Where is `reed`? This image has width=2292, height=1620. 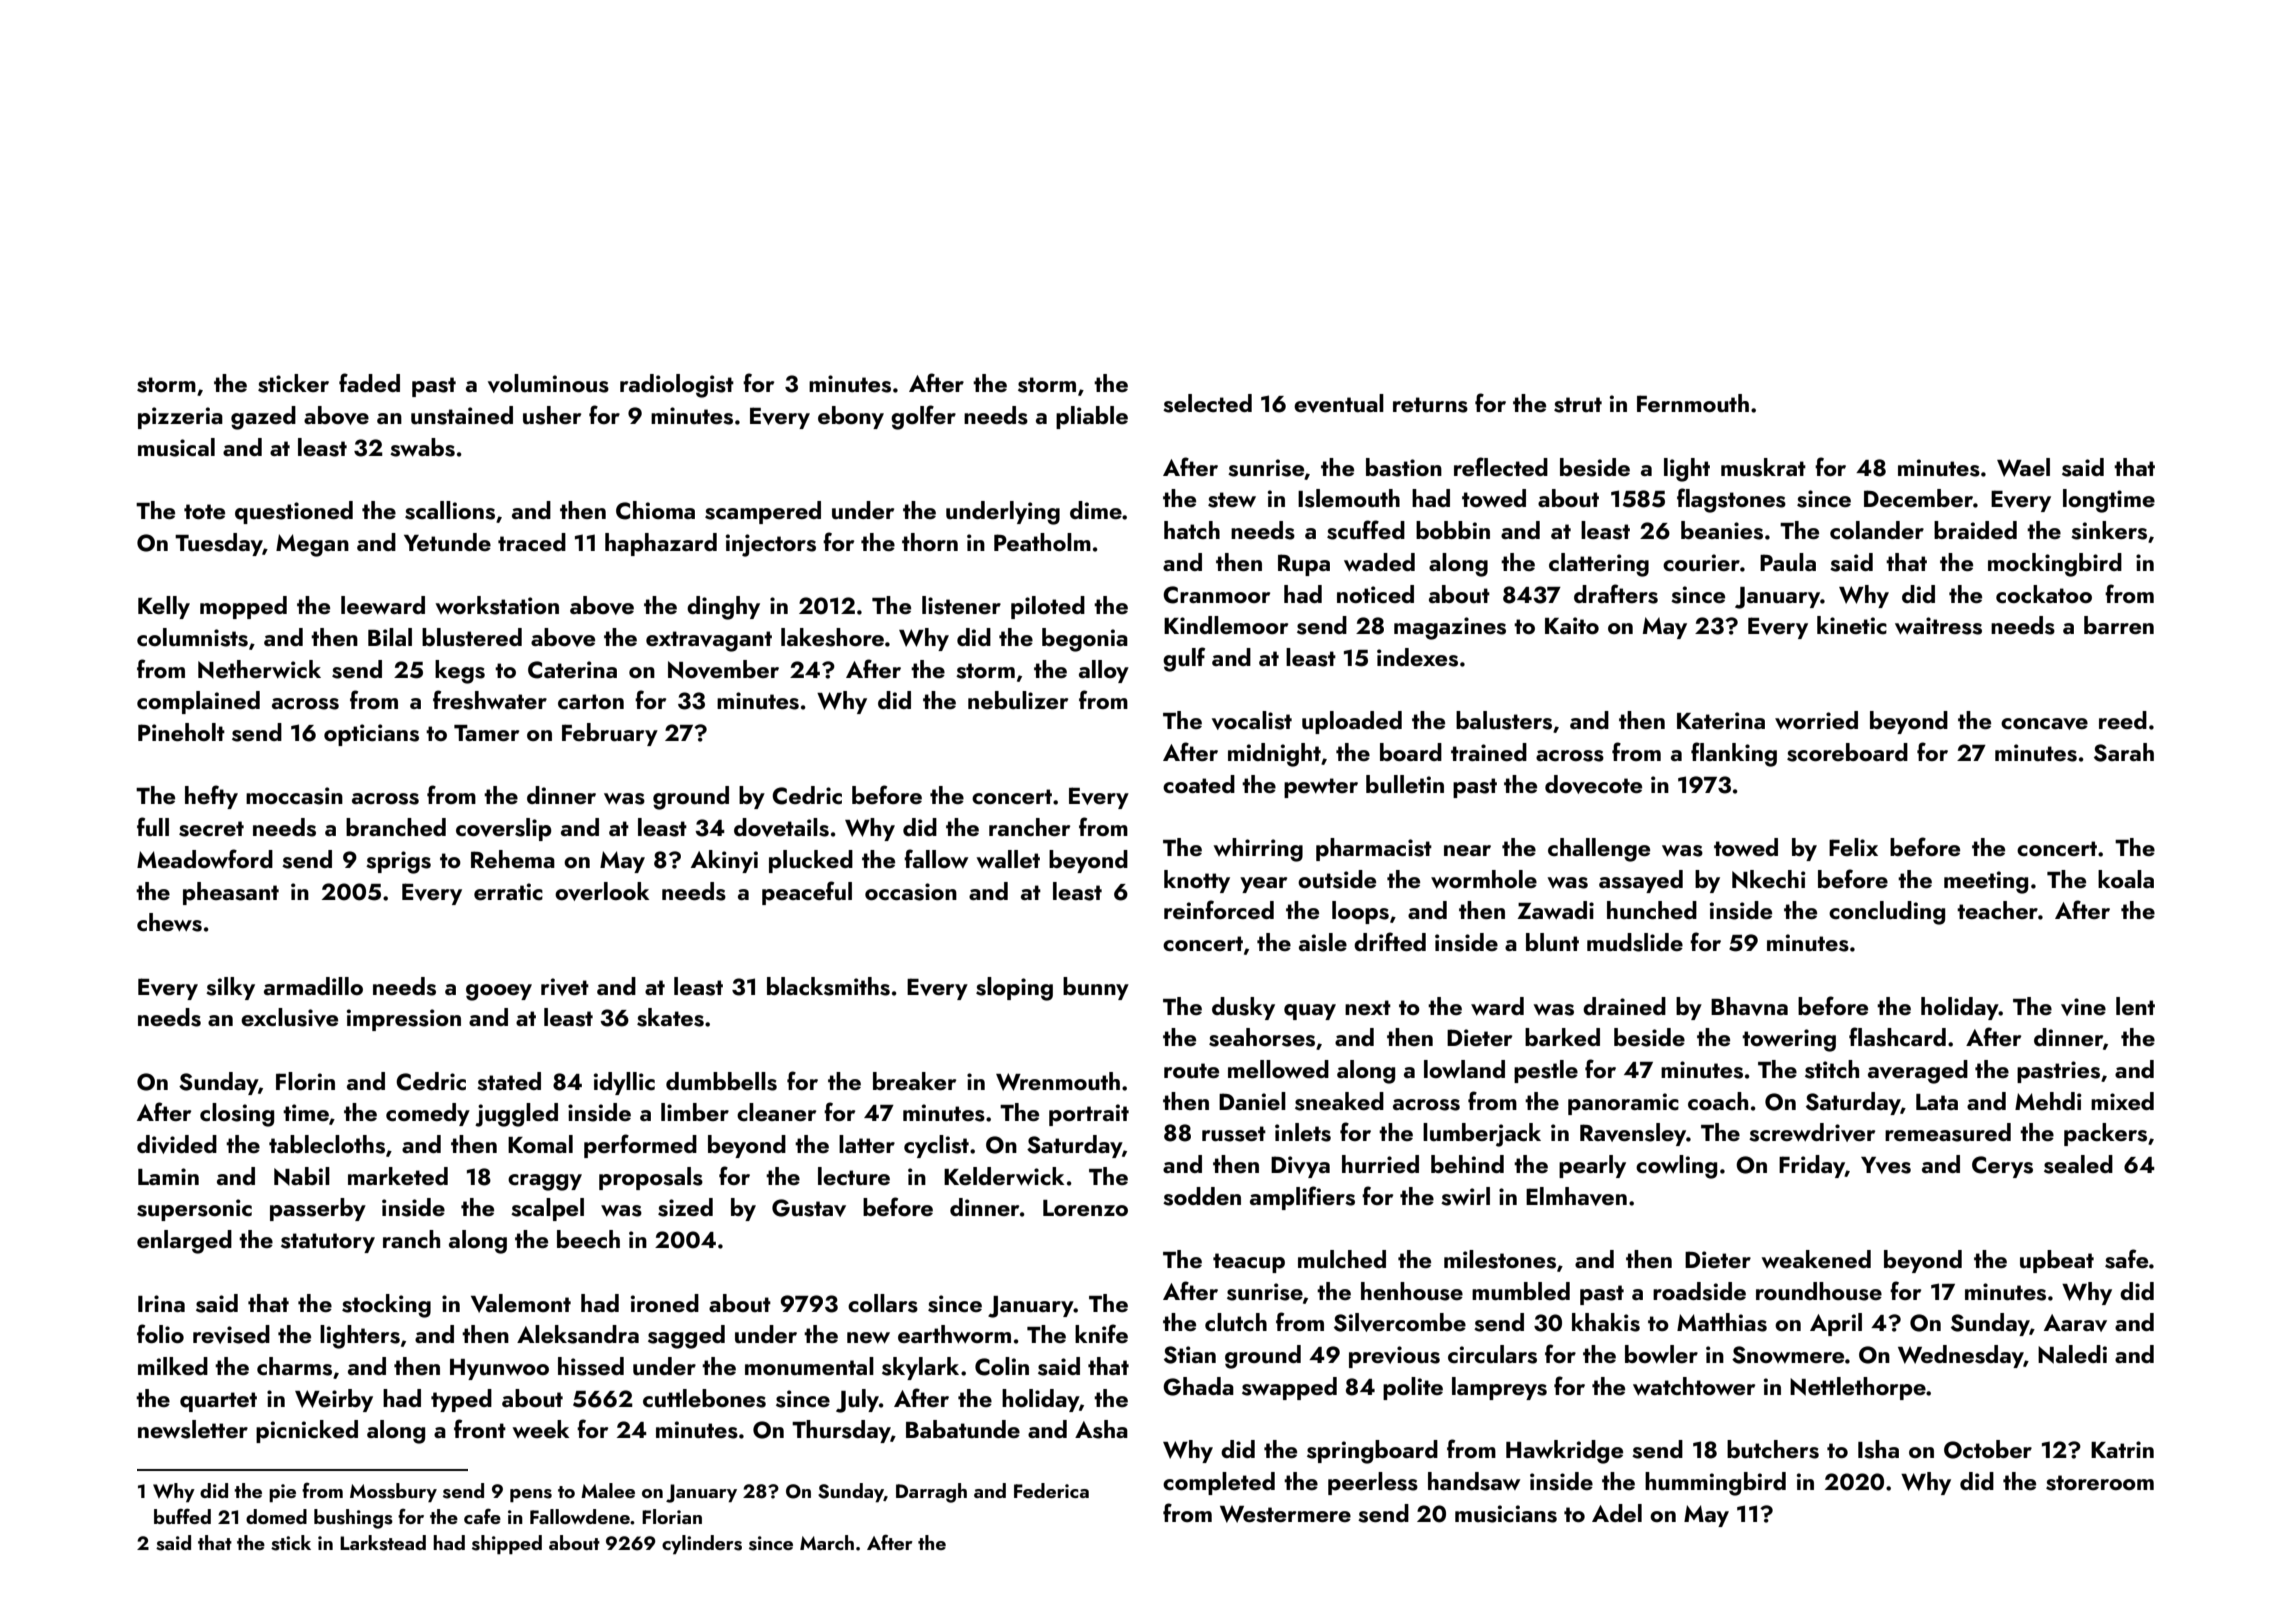 reed is located at coordinates (2123, 720).
